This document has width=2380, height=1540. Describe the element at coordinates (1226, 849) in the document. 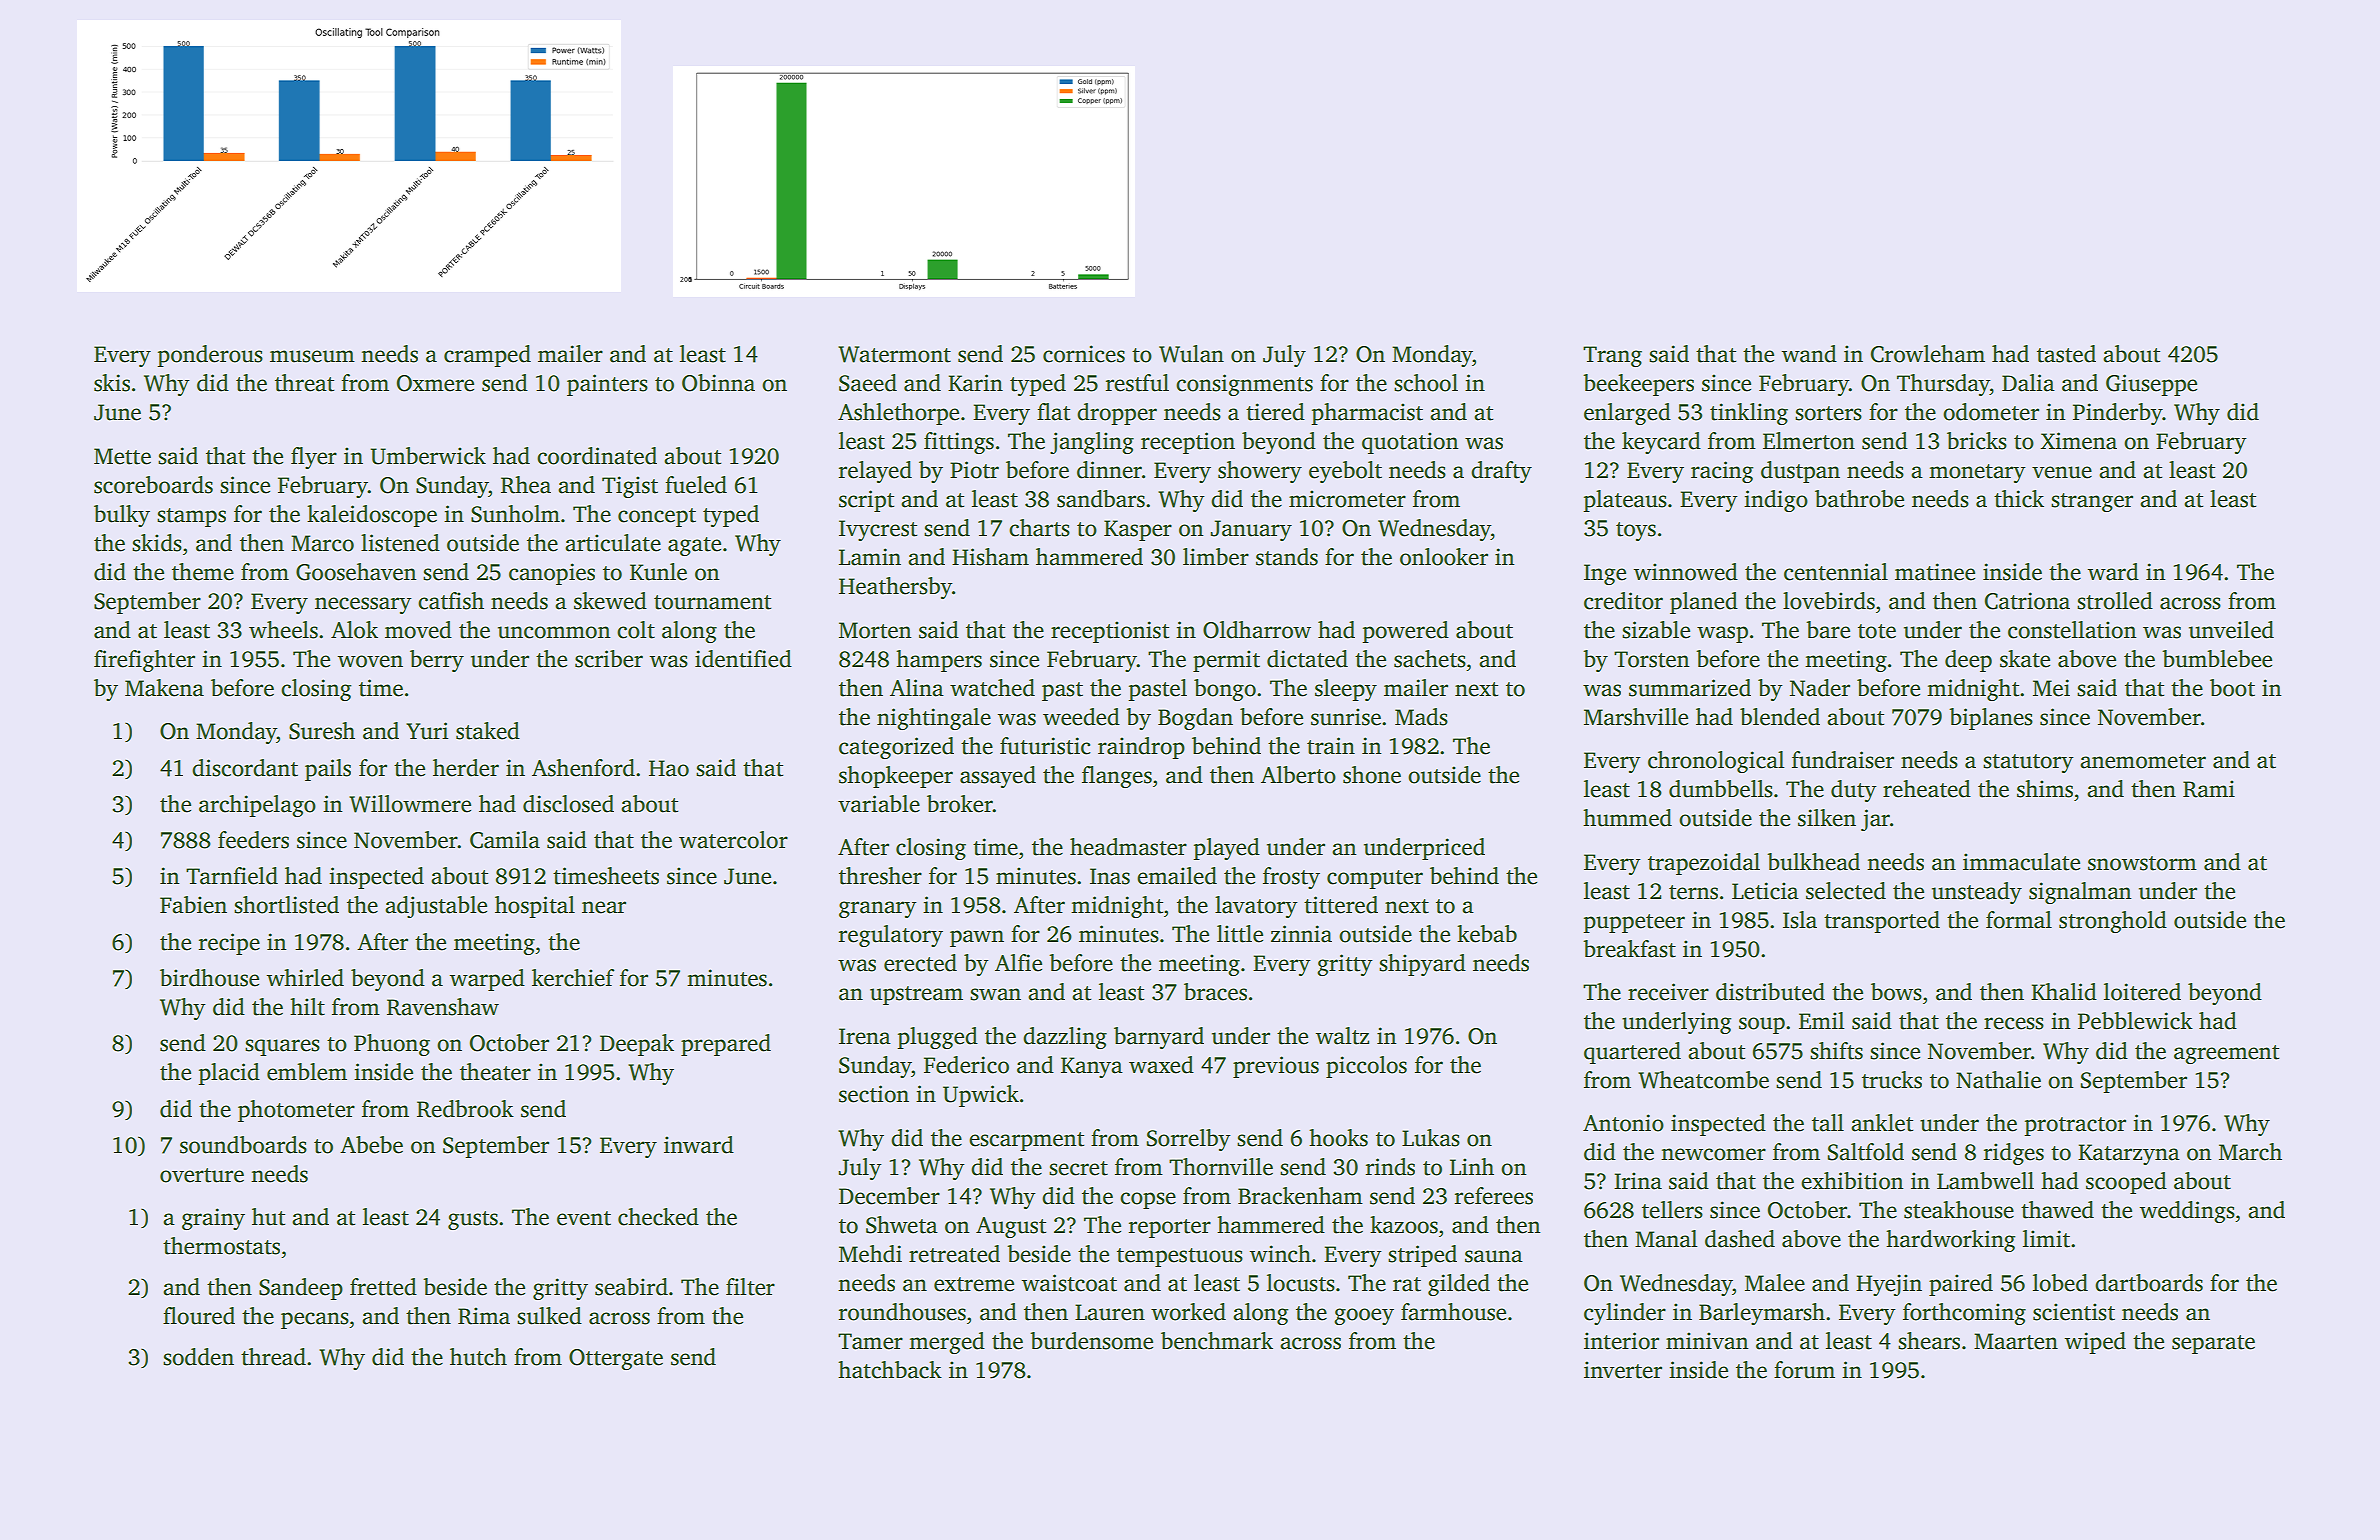

I see `played` at that location.
